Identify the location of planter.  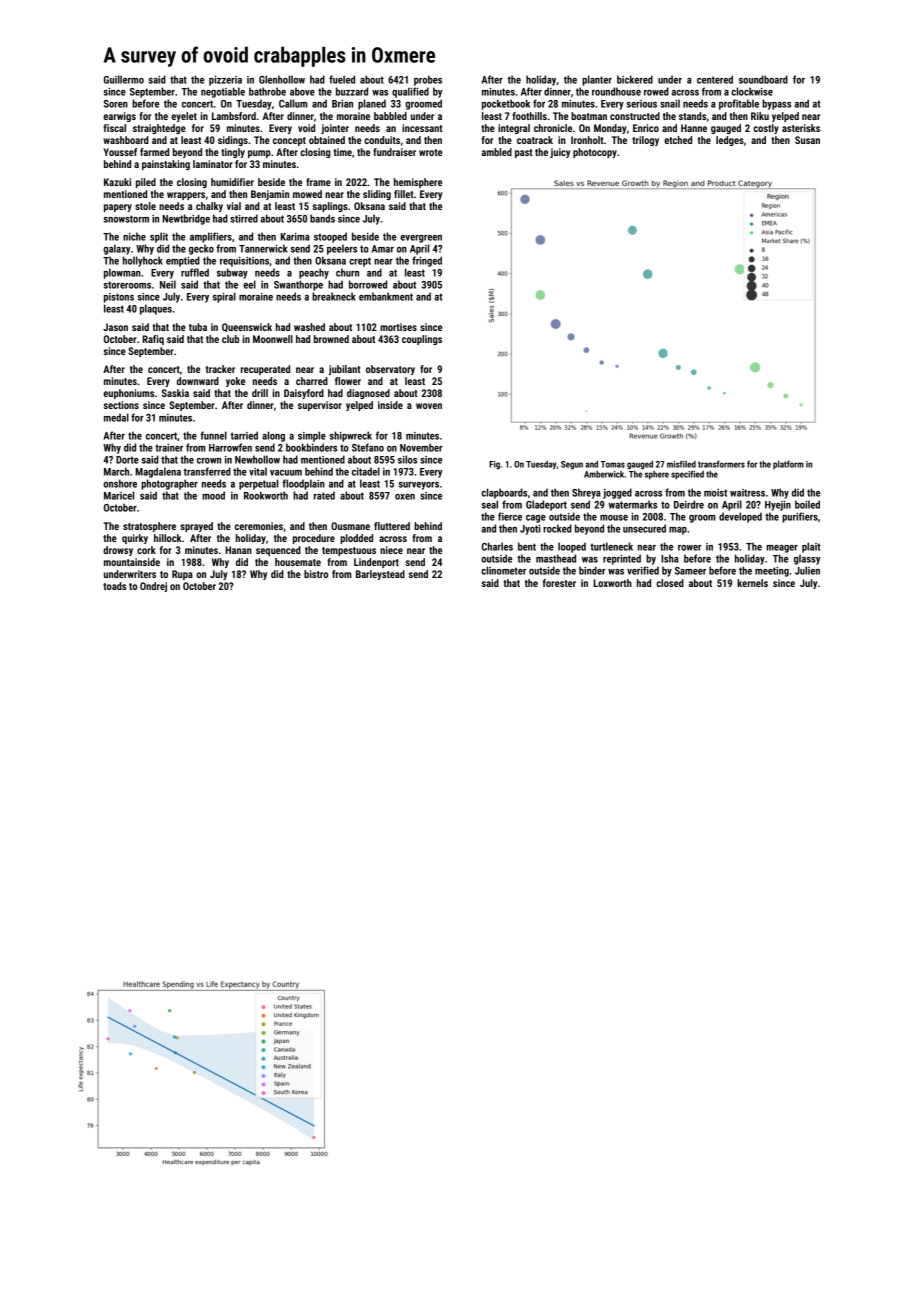
(597, 80).
